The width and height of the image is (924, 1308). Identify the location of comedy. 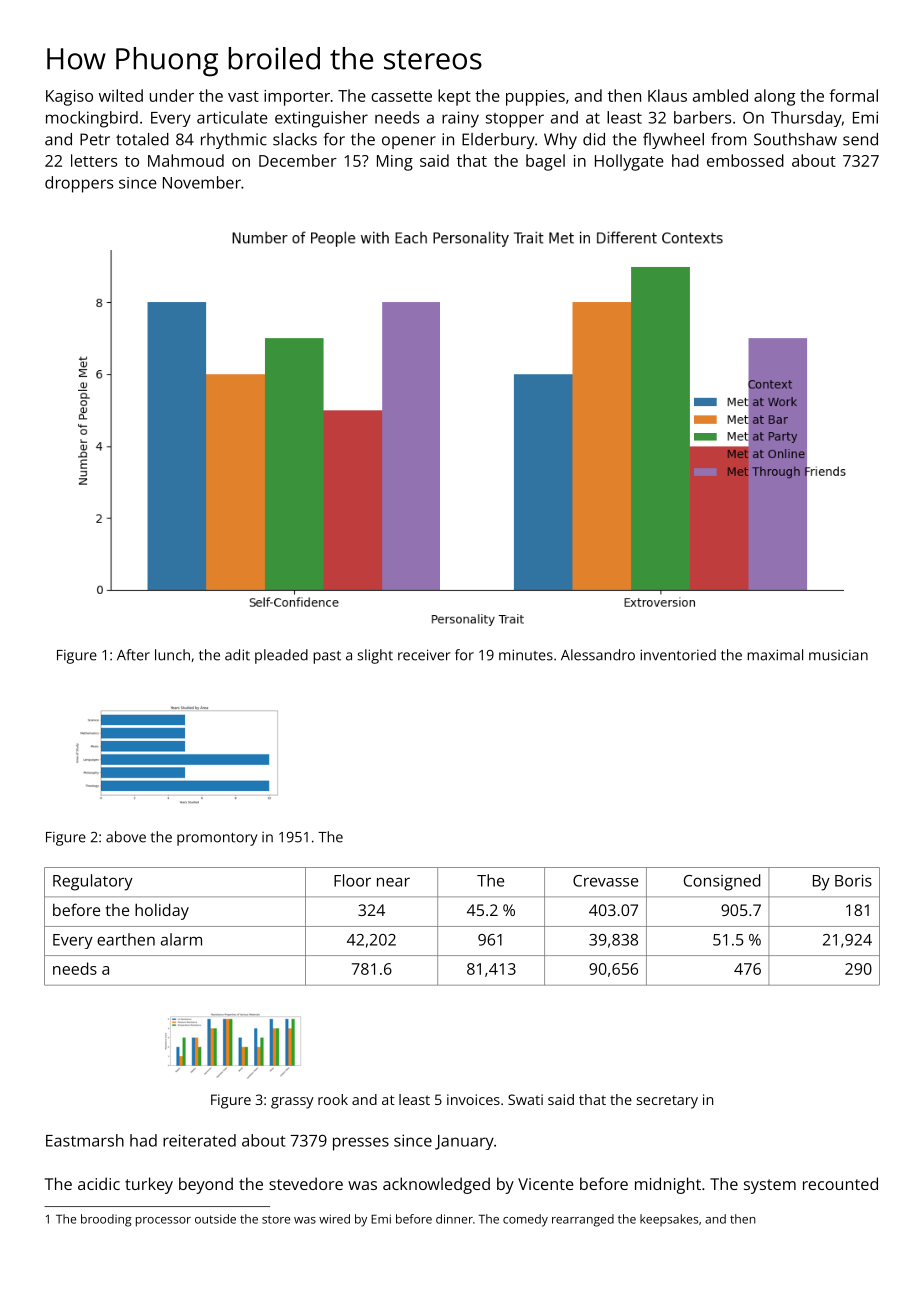
(525, 1220).
